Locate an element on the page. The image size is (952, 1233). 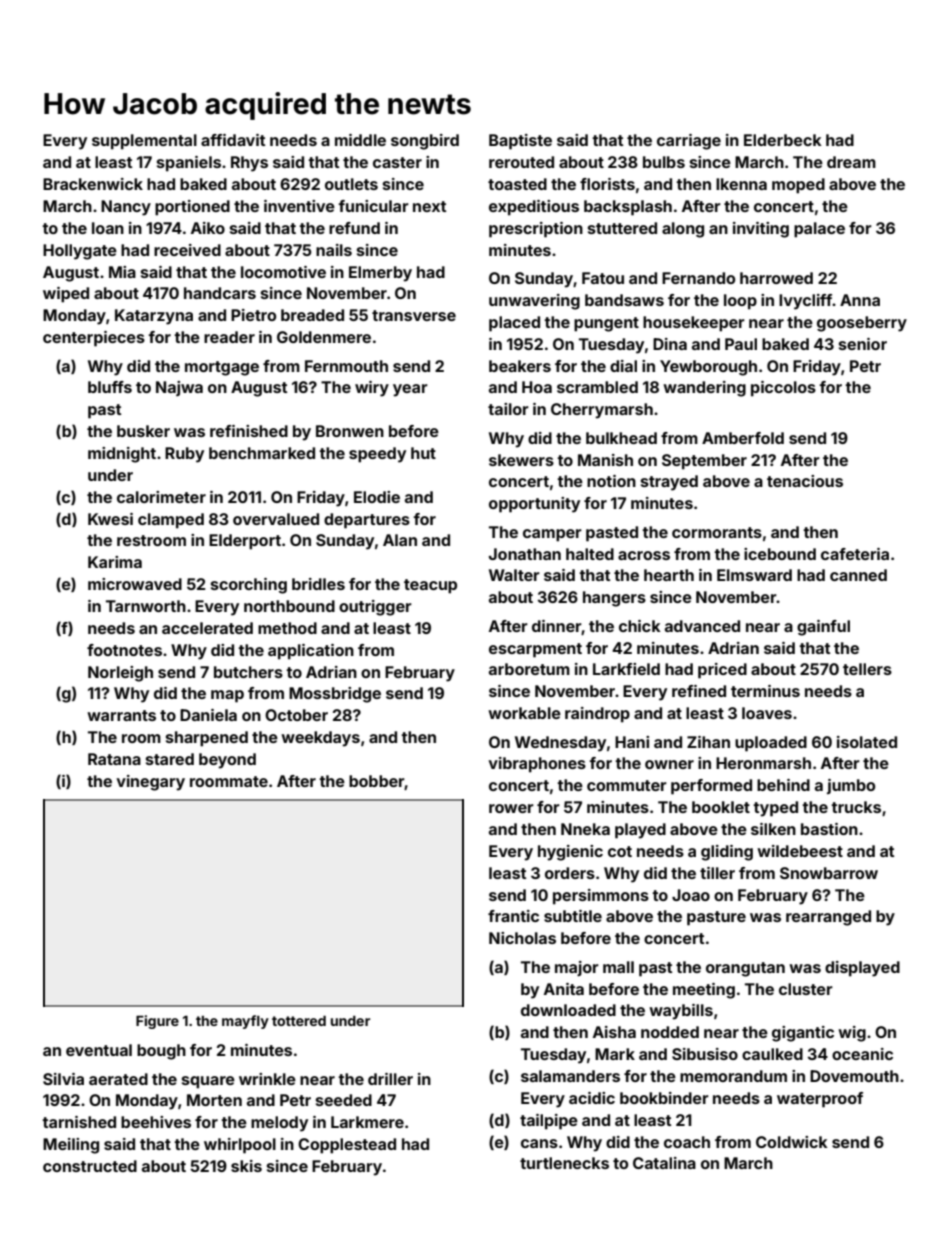
Coldwick is located at coordinates (792, 1142).
